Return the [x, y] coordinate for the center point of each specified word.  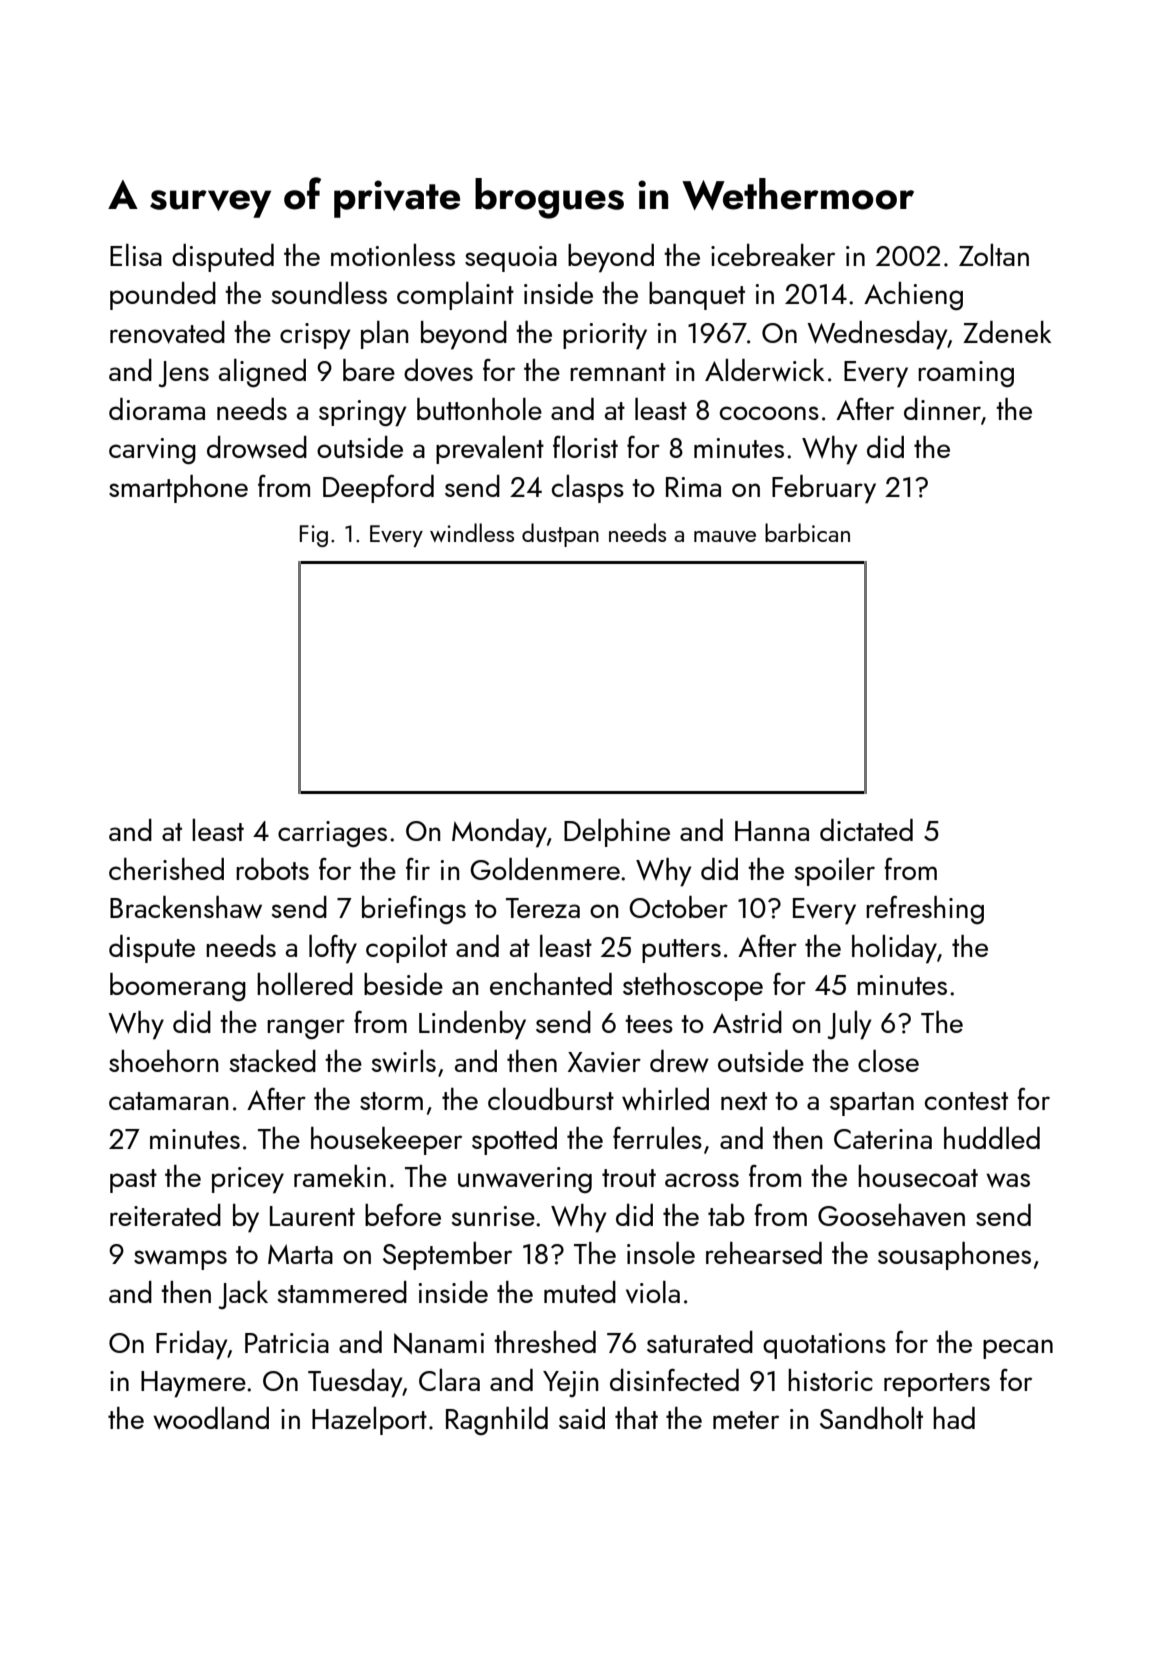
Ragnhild [497, 1421]
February [824, 489]
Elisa [136, 255]
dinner [942, 409]
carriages [332, 834]
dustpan [560, 535]
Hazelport [369, 1421]
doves [438, 370]
